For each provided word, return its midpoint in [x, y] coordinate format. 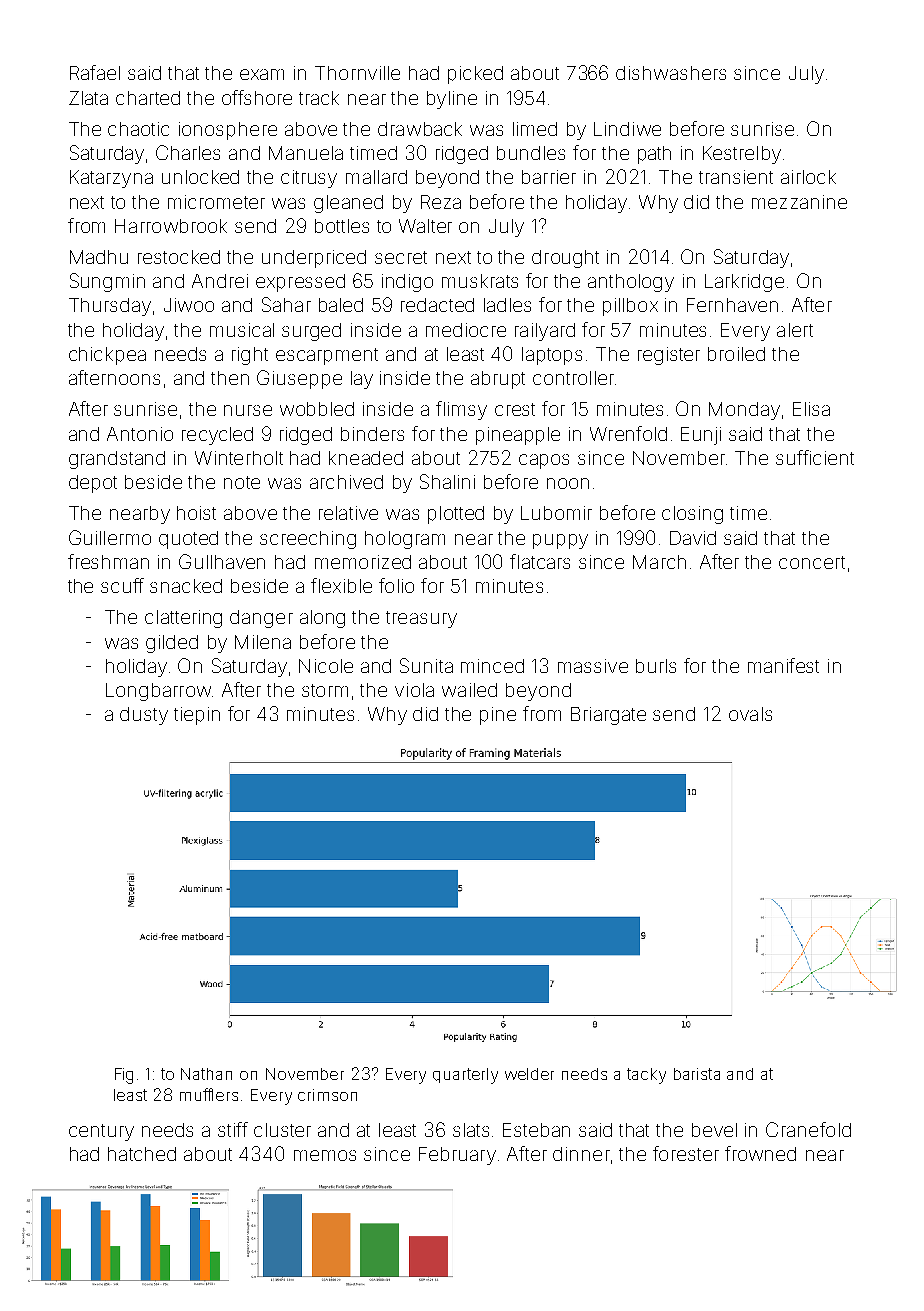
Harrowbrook [171, 226]
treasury [421, 619]
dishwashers [671, 73]
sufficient [815, 457]
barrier [549, 177]
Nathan [206, 1074]
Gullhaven [222, 561]
